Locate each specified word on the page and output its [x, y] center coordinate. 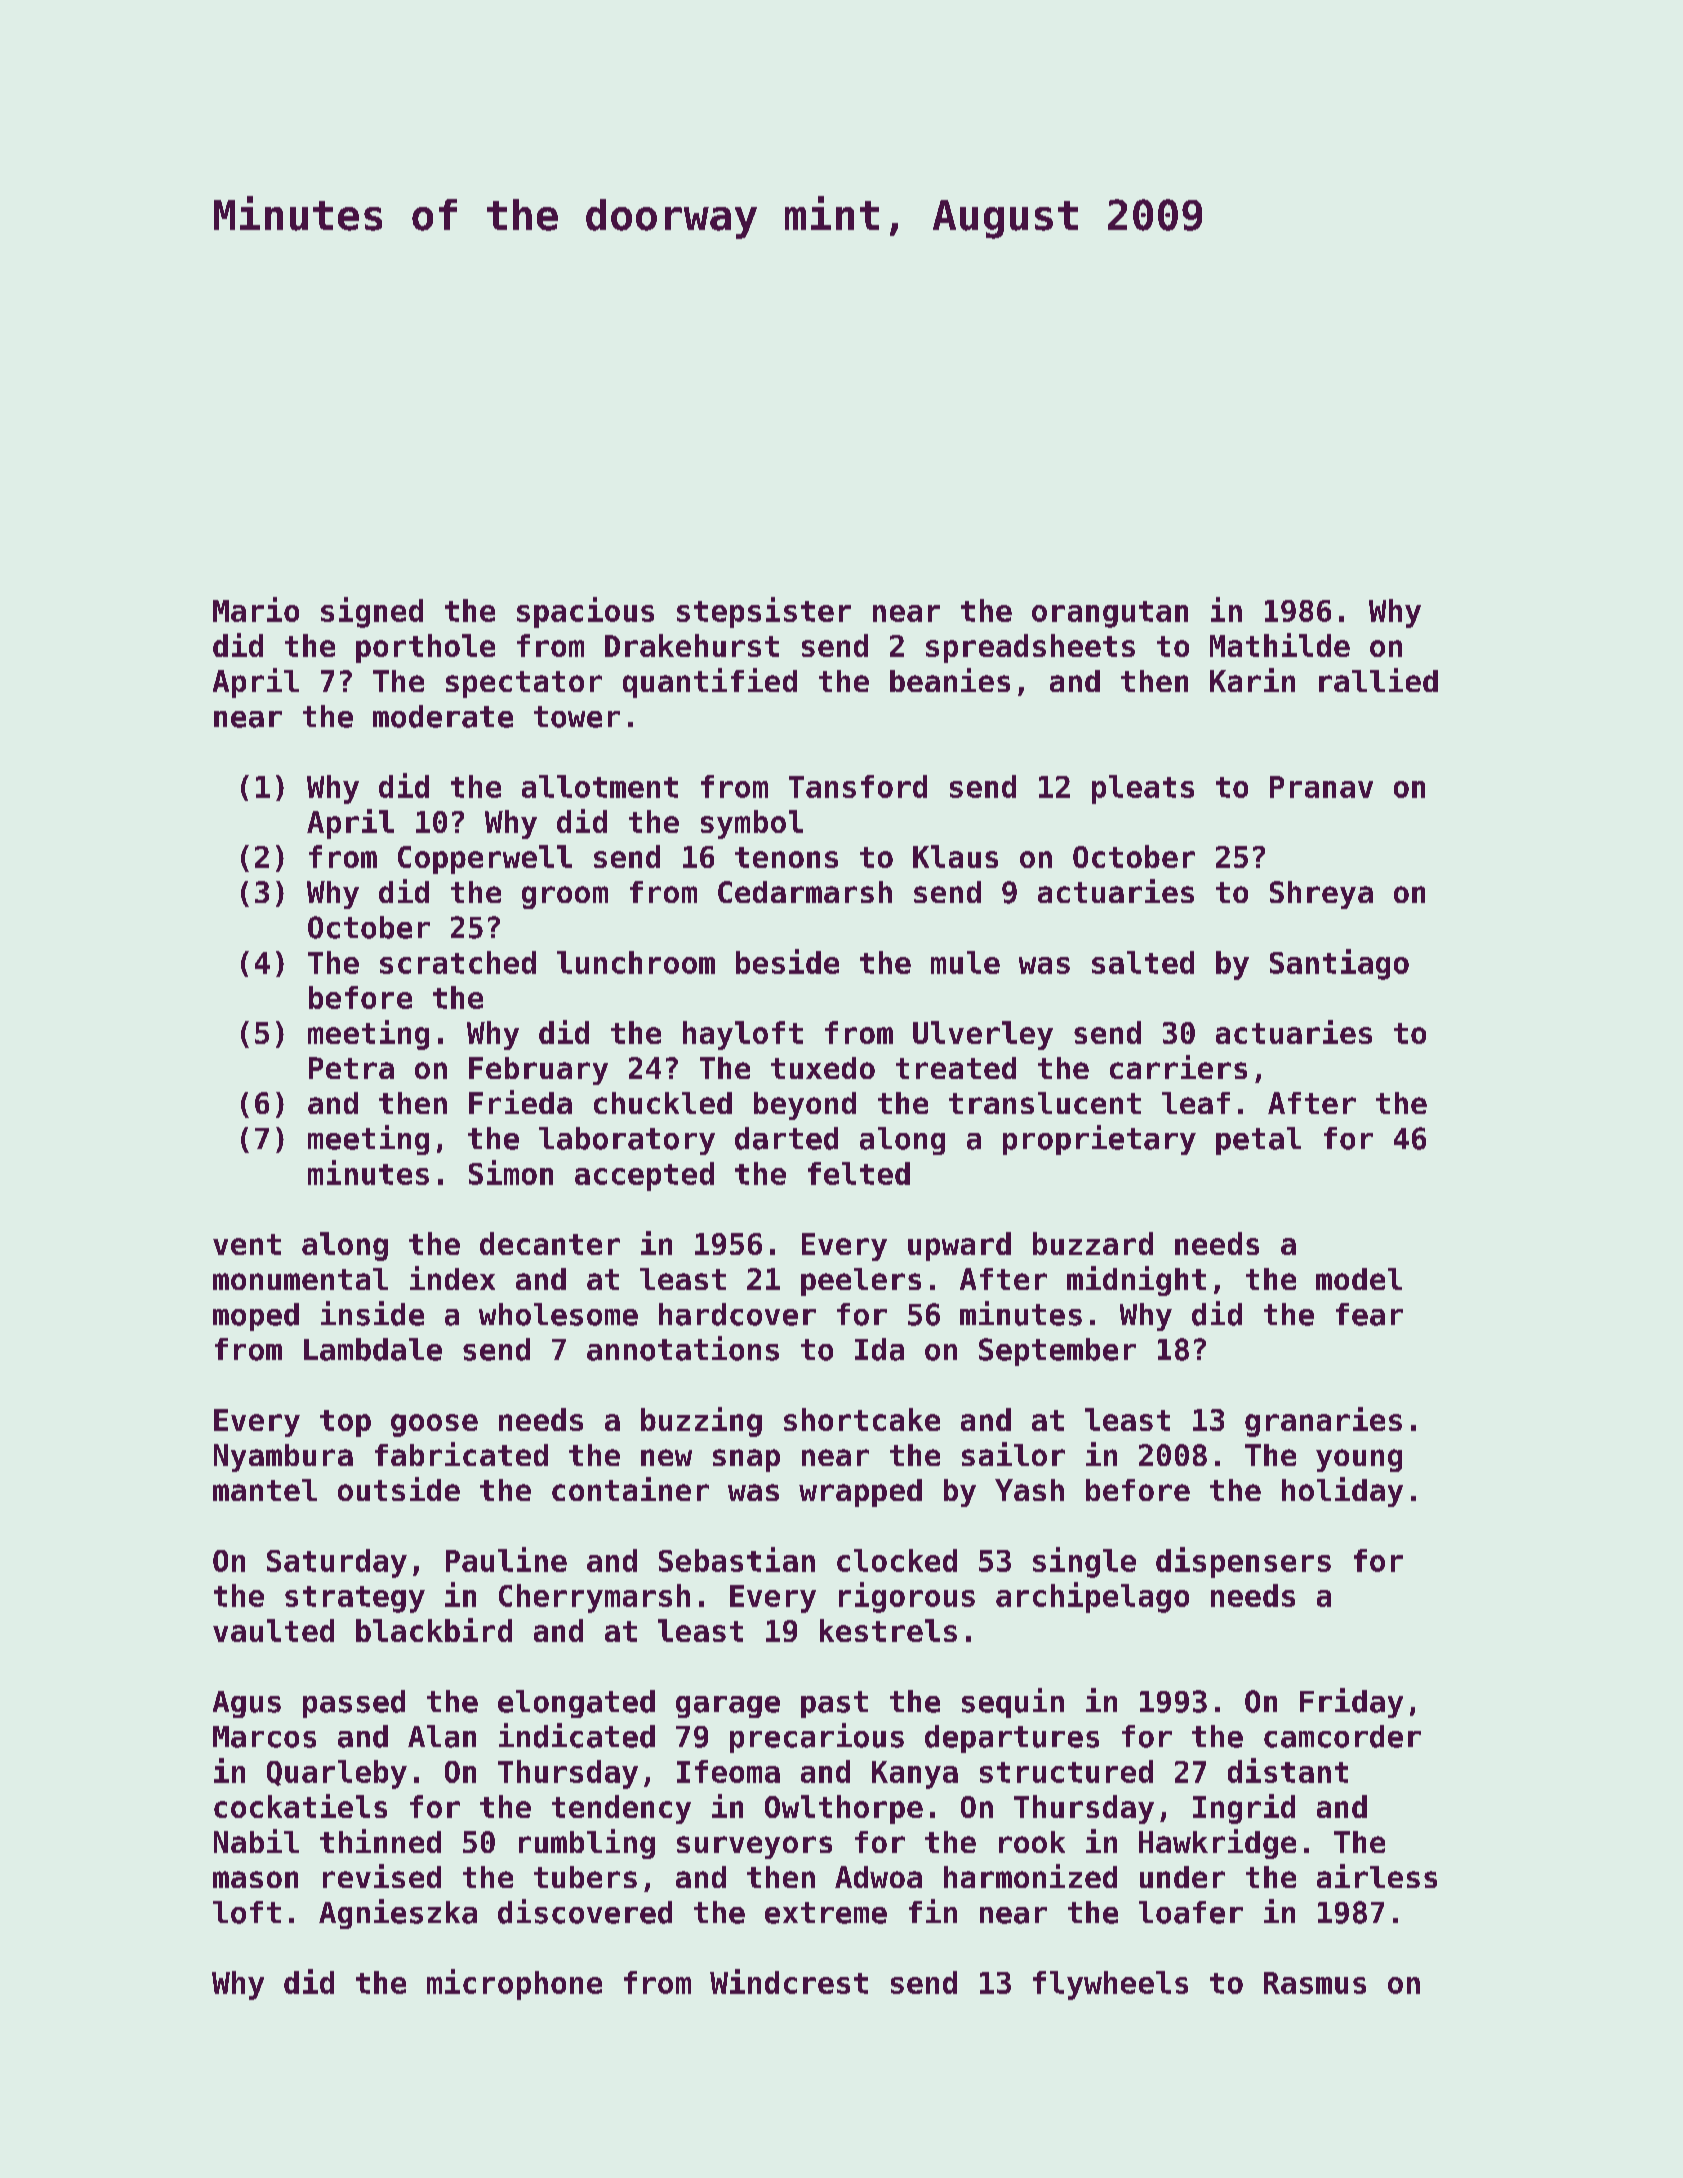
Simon [511, 1172]
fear [1369, 1314]
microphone [514, 1984]
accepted [644, 1176]
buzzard [1093, 1243]
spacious [585, 612]
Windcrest [789, 1981]
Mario [256, 609]
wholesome [558, 1314]
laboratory [627, 1141]
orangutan [1110, 614]
